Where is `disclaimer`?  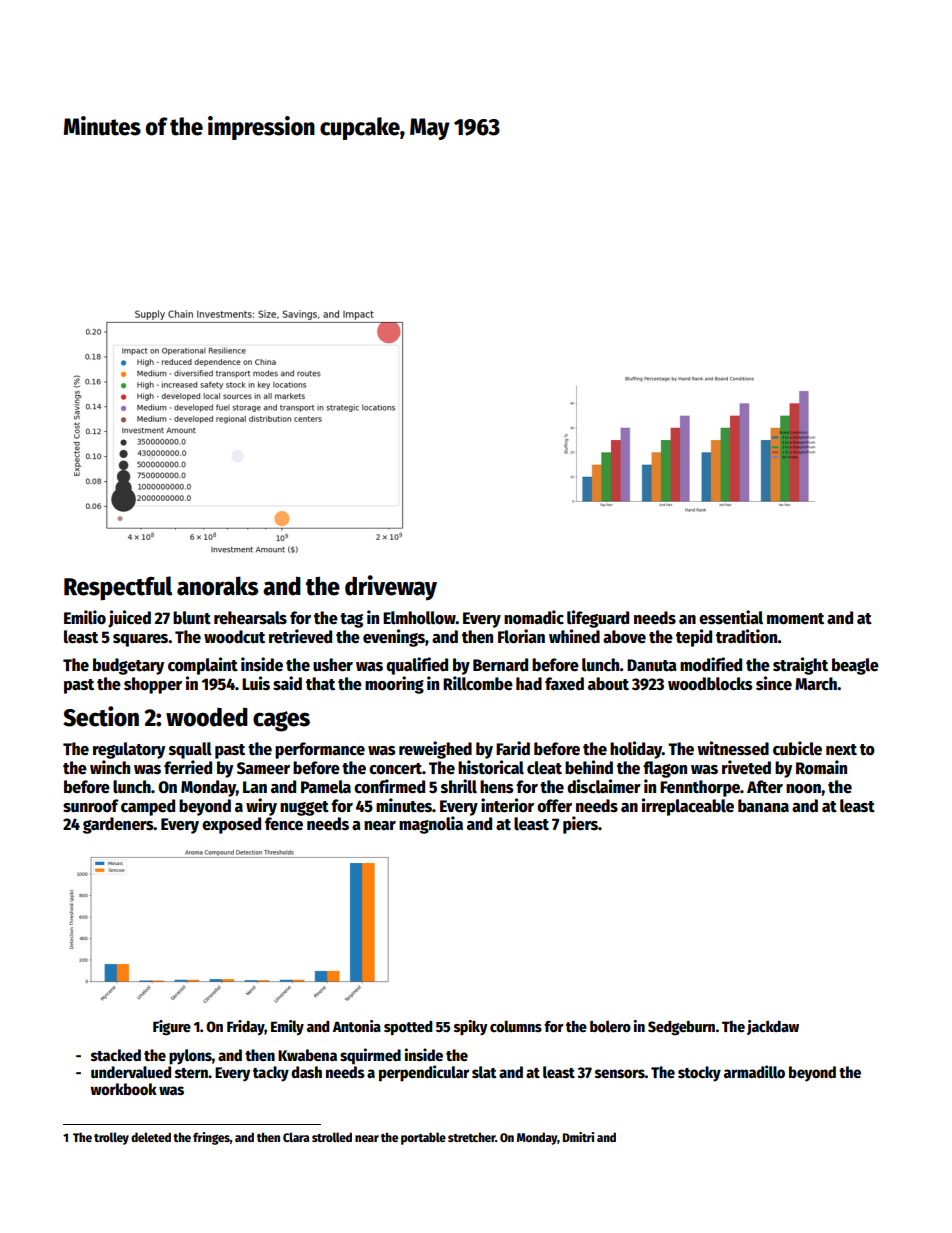
disclaimer is located at coordinates (604, 786).
